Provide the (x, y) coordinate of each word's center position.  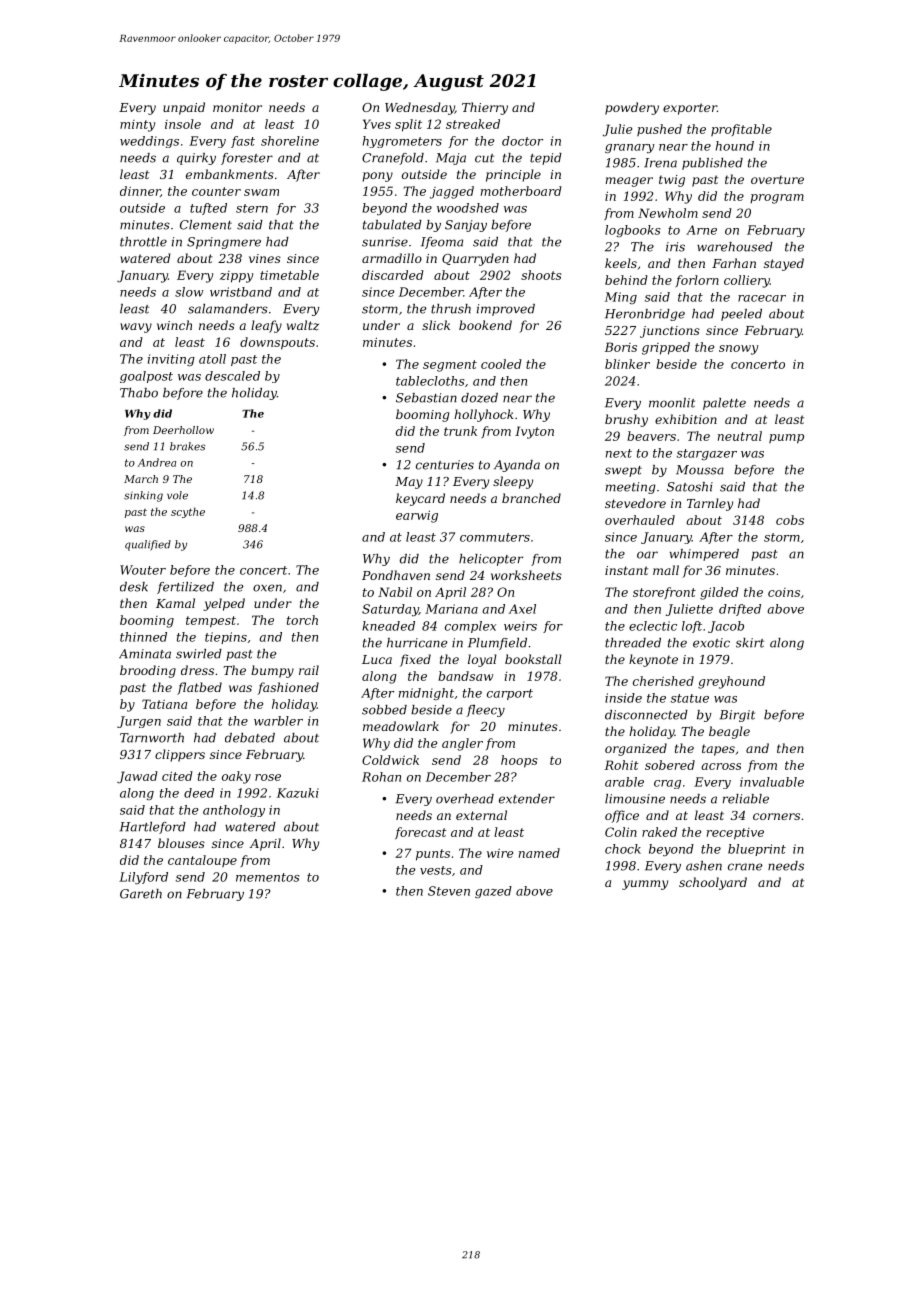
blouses (181, 843)
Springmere (224, 243)
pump (786, 439)
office (622, 816)
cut (484, 158)
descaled (232, 376)
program (777, 199)
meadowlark (401, 726)
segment (450, 366)
